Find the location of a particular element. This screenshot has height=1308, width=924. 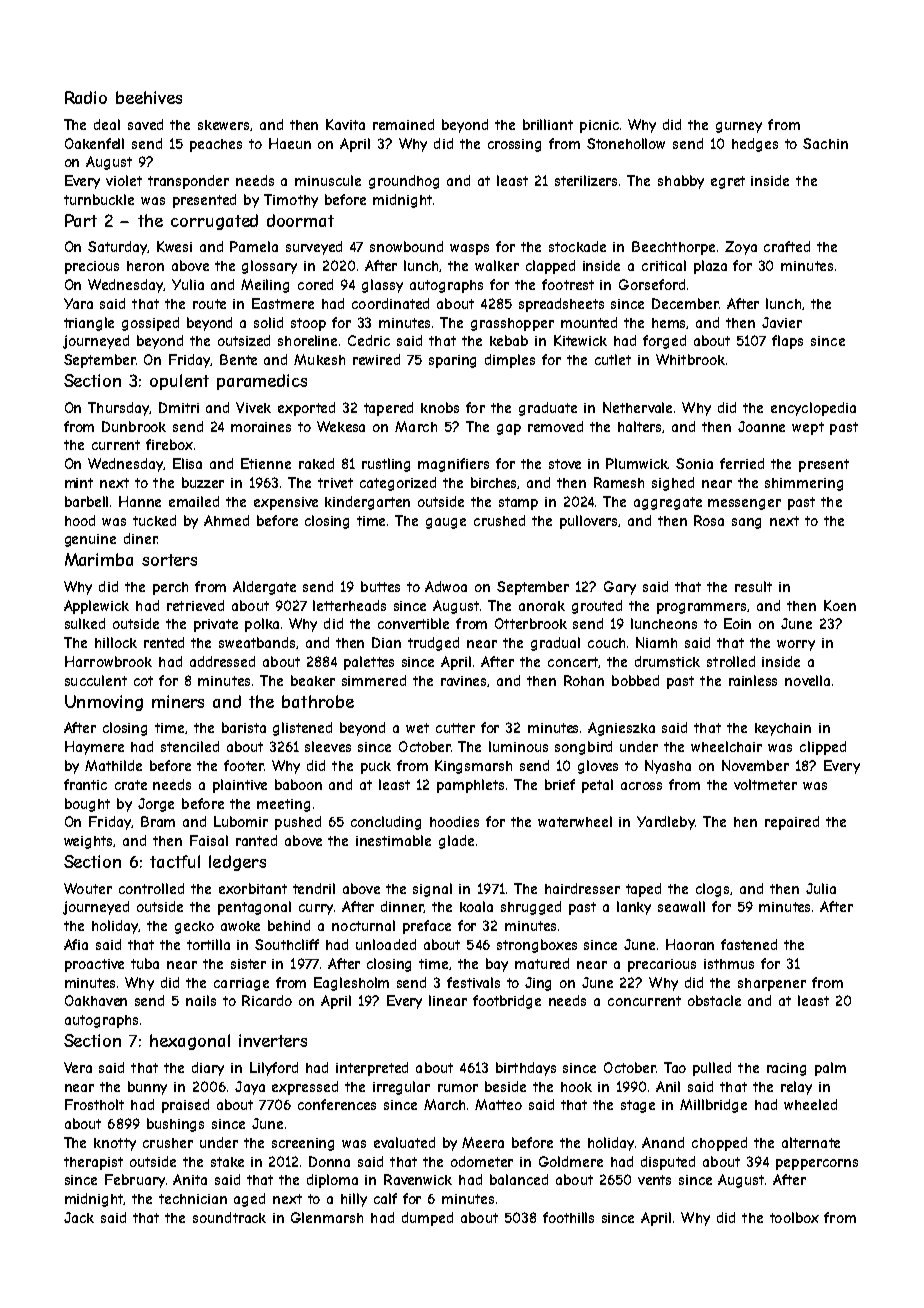

walker is located at coordinates (497, 265).
